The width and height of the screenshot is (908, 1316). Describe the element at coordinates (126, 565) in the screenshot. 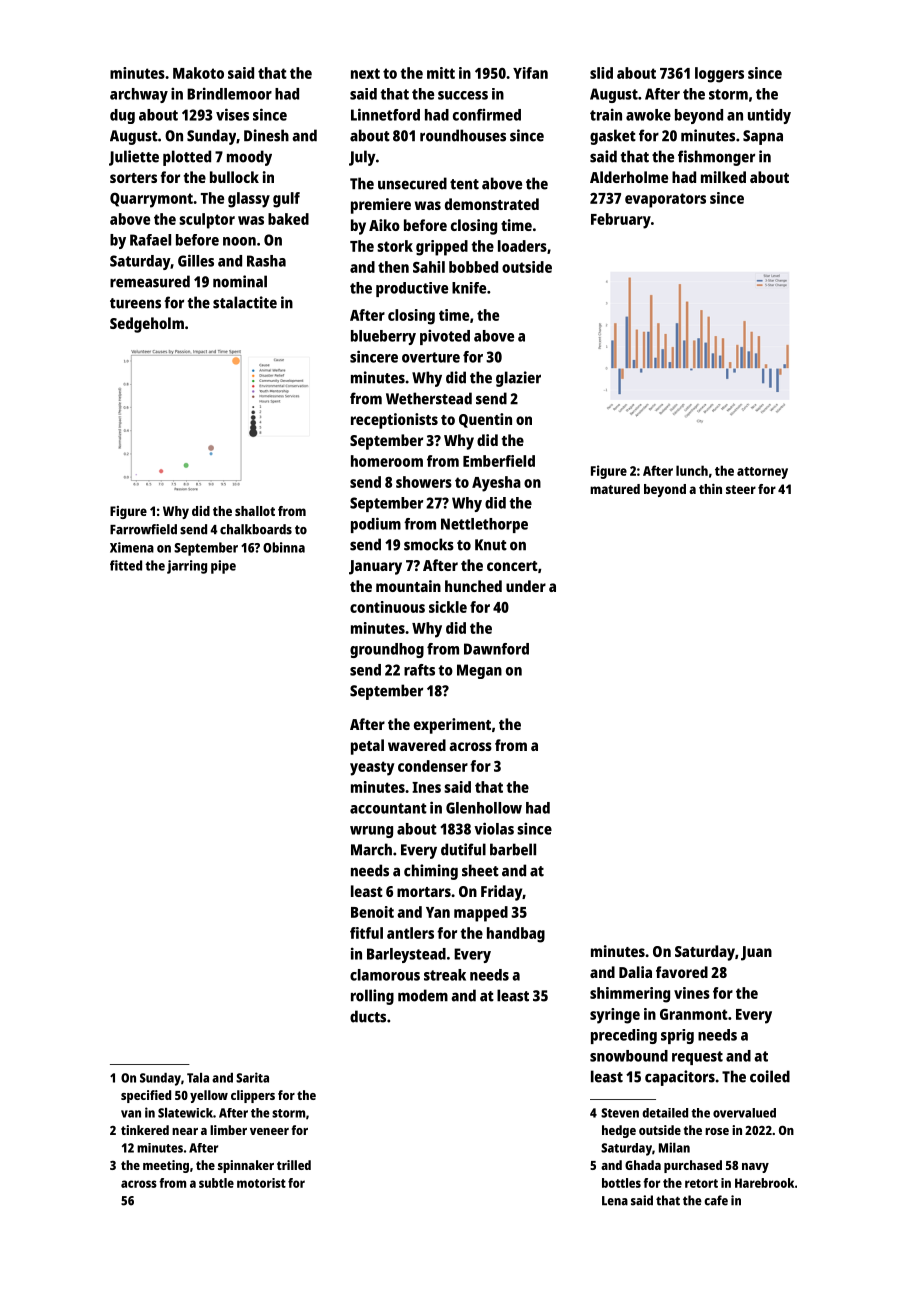

I see `fitted` at that location.
